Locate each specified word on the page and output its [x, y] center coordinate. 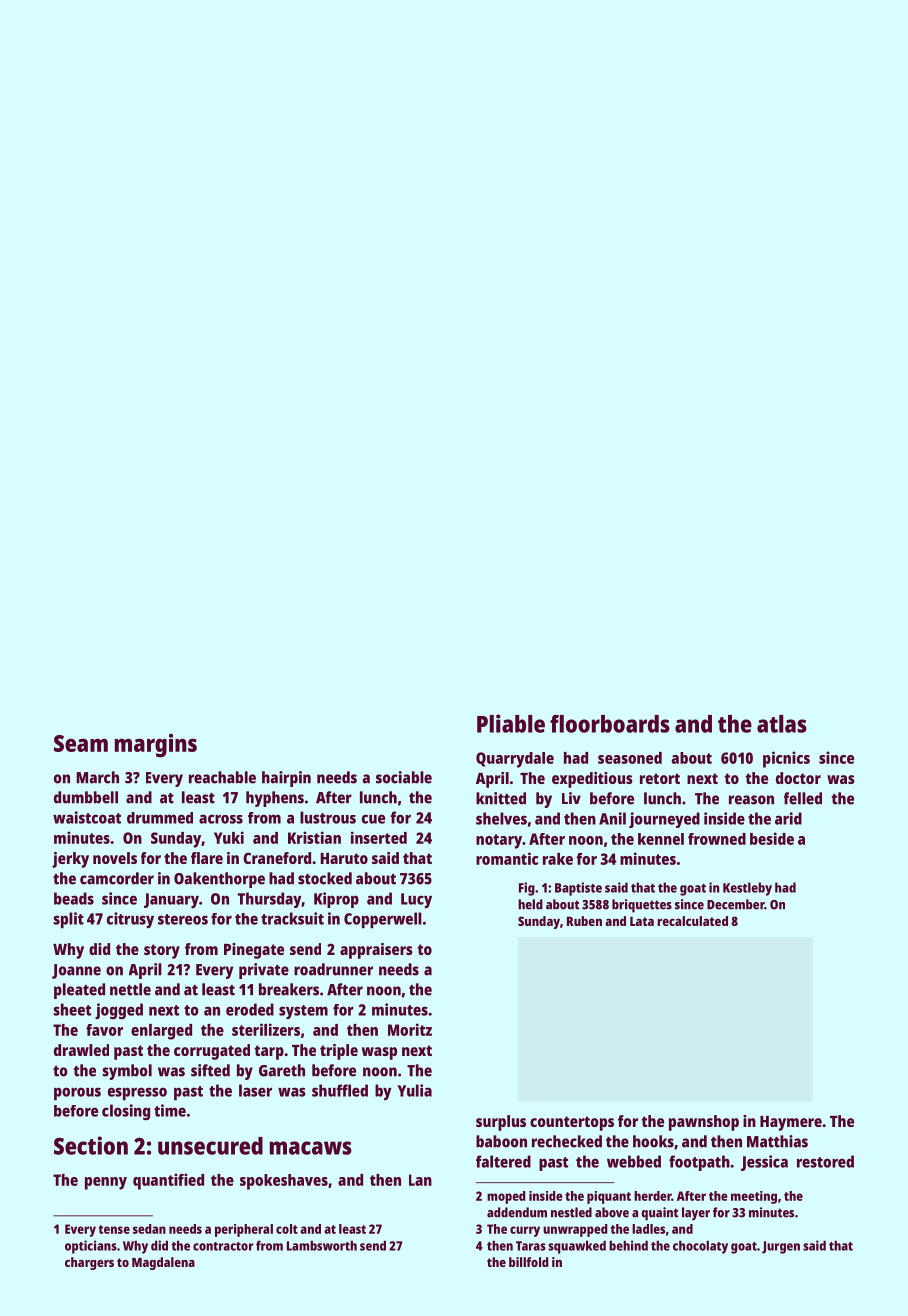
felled [803, 798]
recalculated [692, 921]
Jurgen [781, 1247]
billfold [528, 1262]
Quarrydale [515, 760]
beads [74, 898]
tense [114, 1229]
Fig [527, 889]
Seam [81, 743]
